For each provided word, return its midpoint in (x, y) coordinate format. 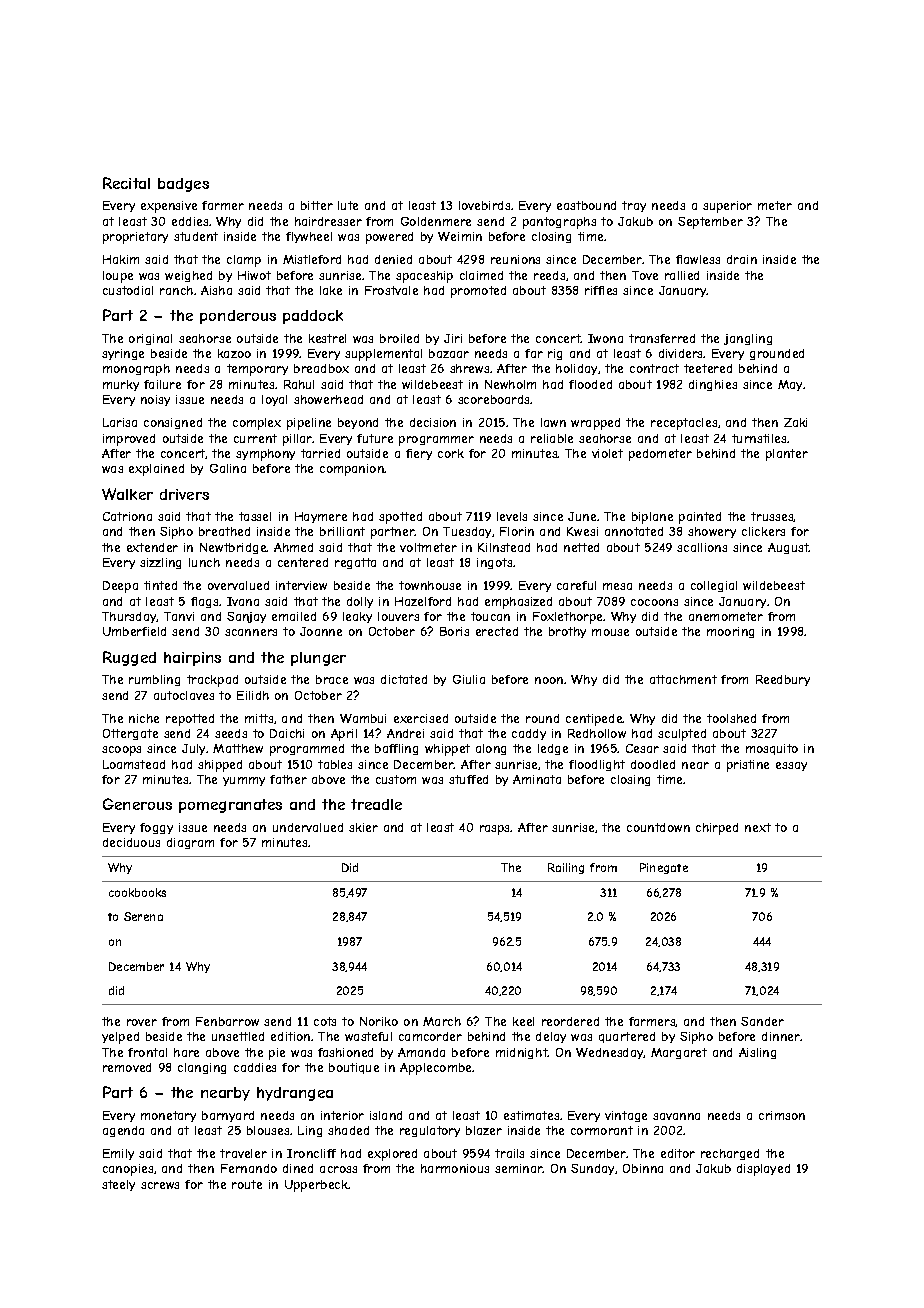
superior (727, 207)
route (247, 1184)
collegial (714, 586)
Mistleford (312, 259)
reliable (552, 438)
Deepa (120, 587)
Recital (126, 183)
